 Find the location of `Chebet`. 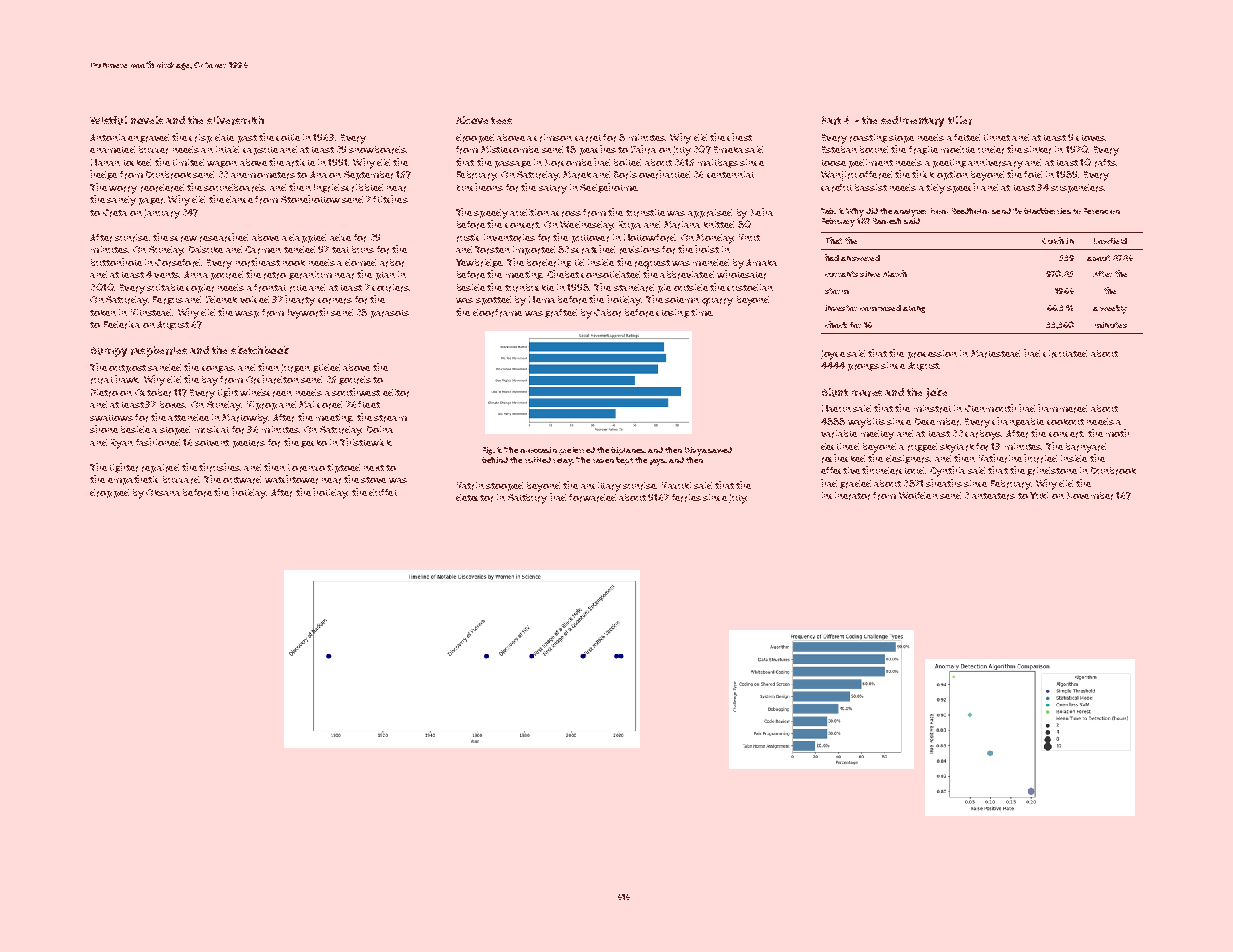

Chebet is located at coordinates (563, 274).
